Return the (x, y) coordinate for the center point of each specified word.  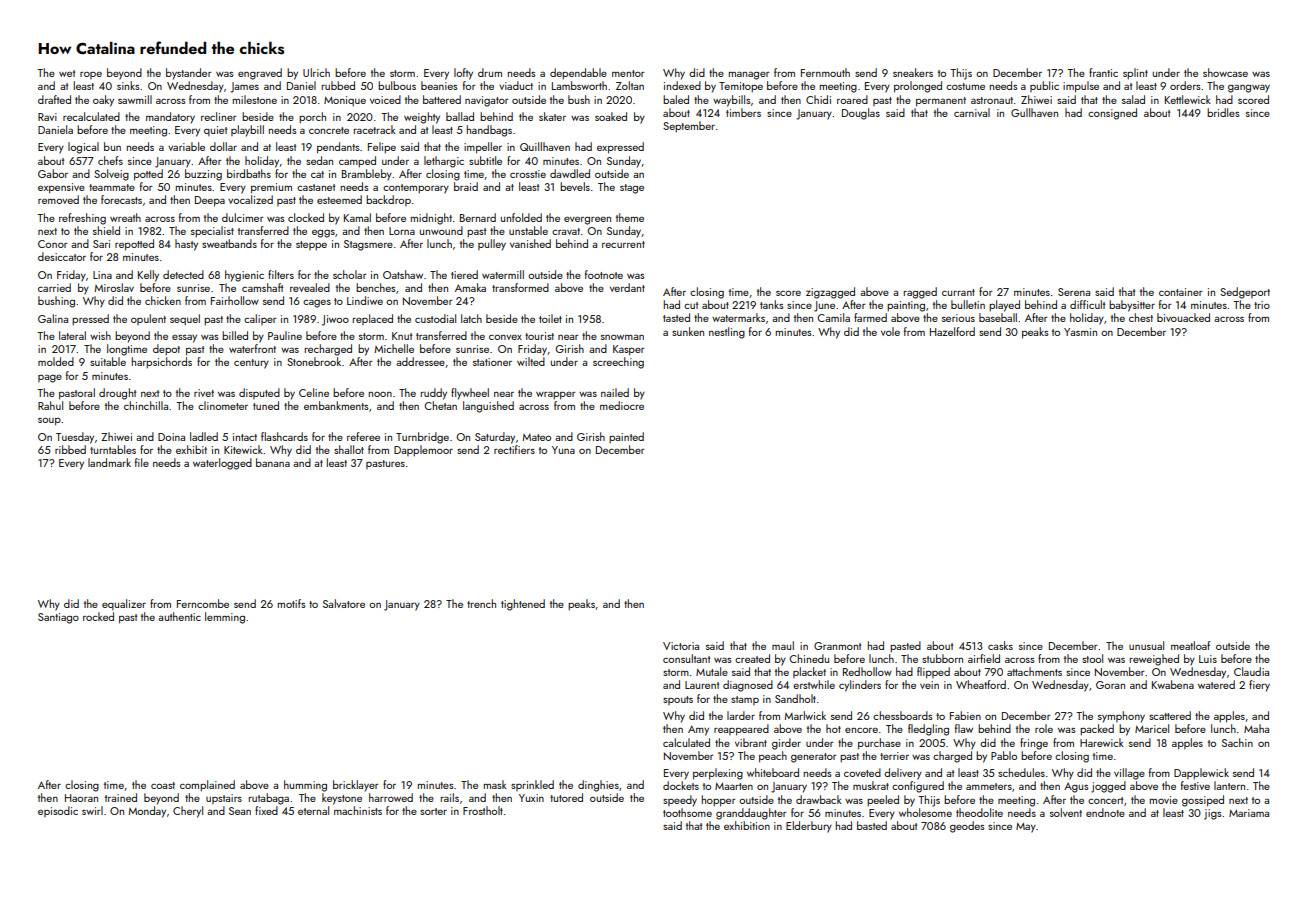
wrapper (556, 395)
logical (83, 148)
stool (1092, 658)
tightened (523, 605)
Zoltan (630, 85)
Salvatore (344, 603)
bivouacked (1183, 317)
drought (117, 394)
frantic (1103, 72)
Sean (240, 811)
